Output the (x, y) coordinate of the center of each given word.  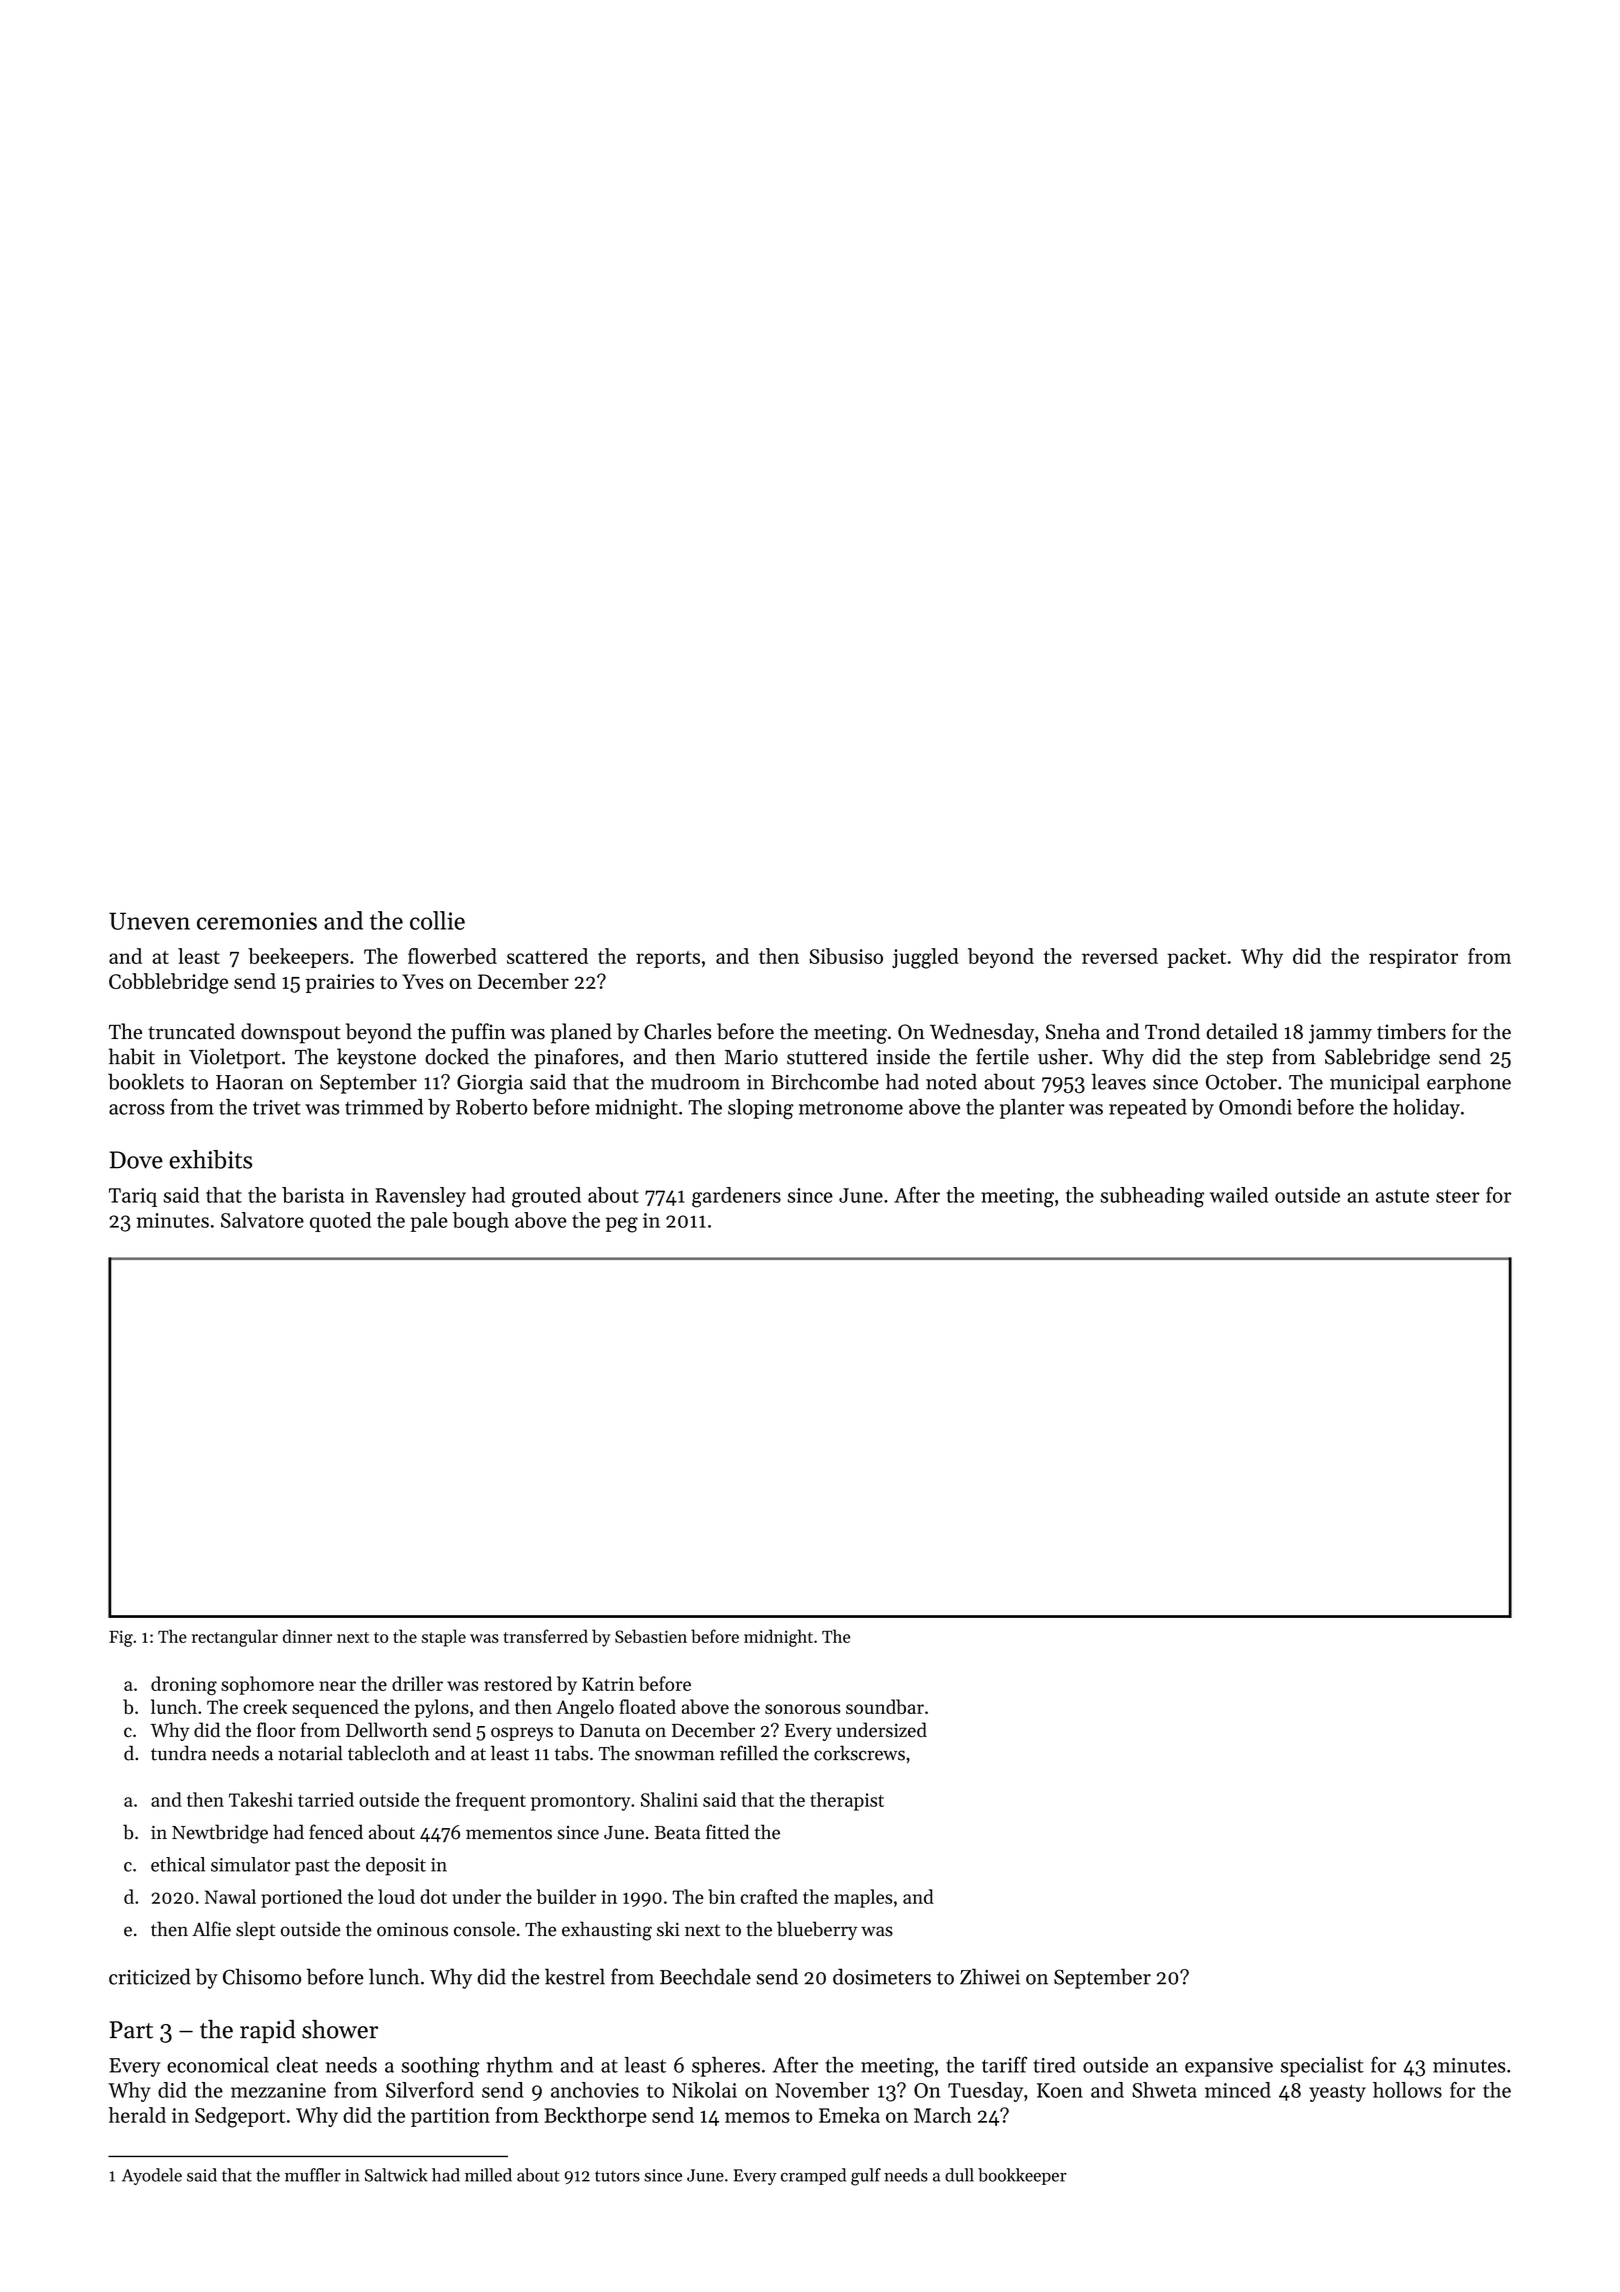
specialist (1322, 2067)
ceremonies (257, 921)
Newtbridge (220, 1834)
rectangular (235, 1638)
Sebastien (651, 1636)
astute (1402, 1196)
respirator (1413, 958)
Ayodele (152, 2176)
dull (959, 2175)
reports (668, 959)
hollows (1407, 2090)
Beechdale (705, 1976)
